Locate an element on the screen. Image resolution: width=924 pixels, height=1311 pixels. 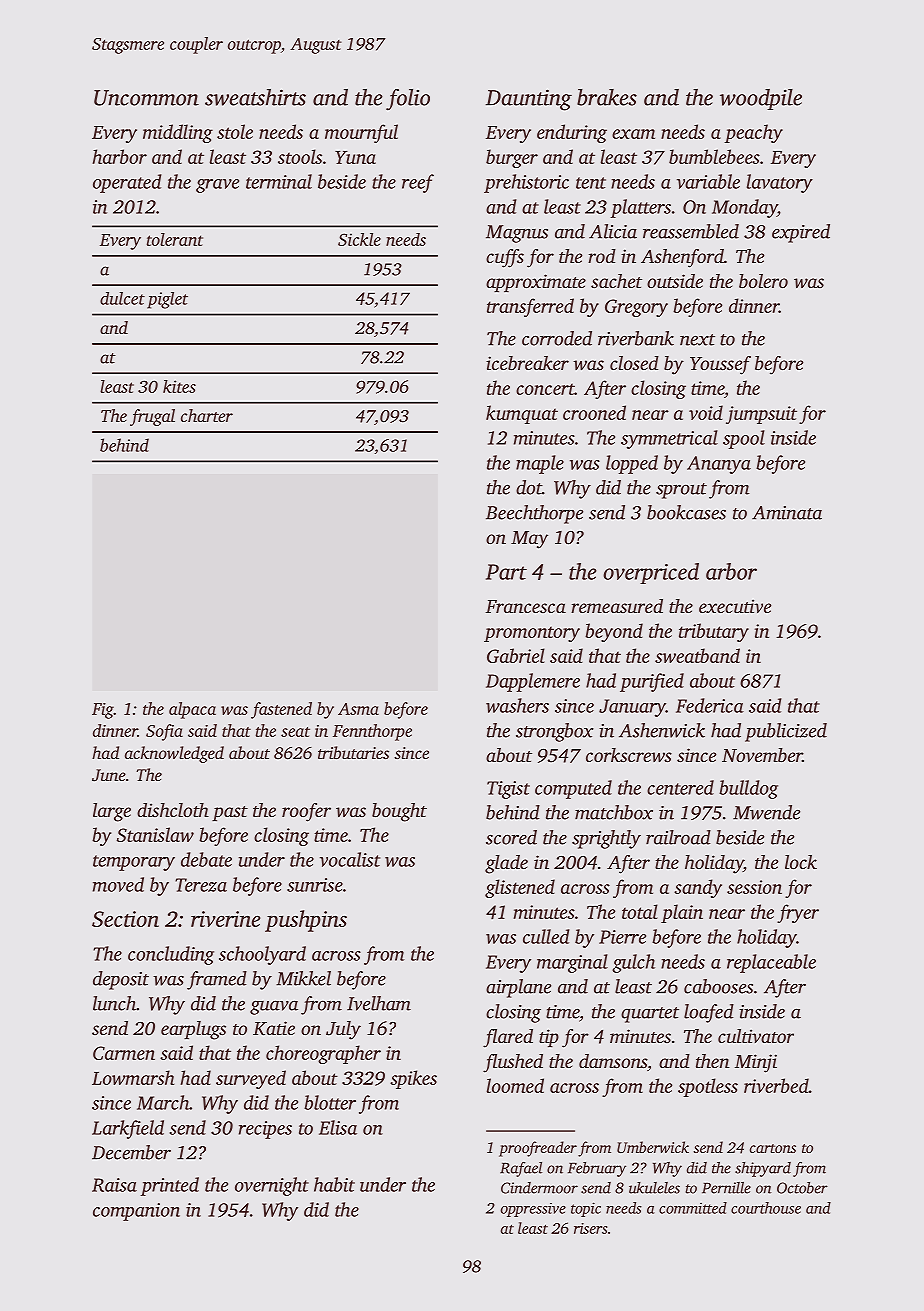
sweatshirts is located at coordinates (255, 97).
